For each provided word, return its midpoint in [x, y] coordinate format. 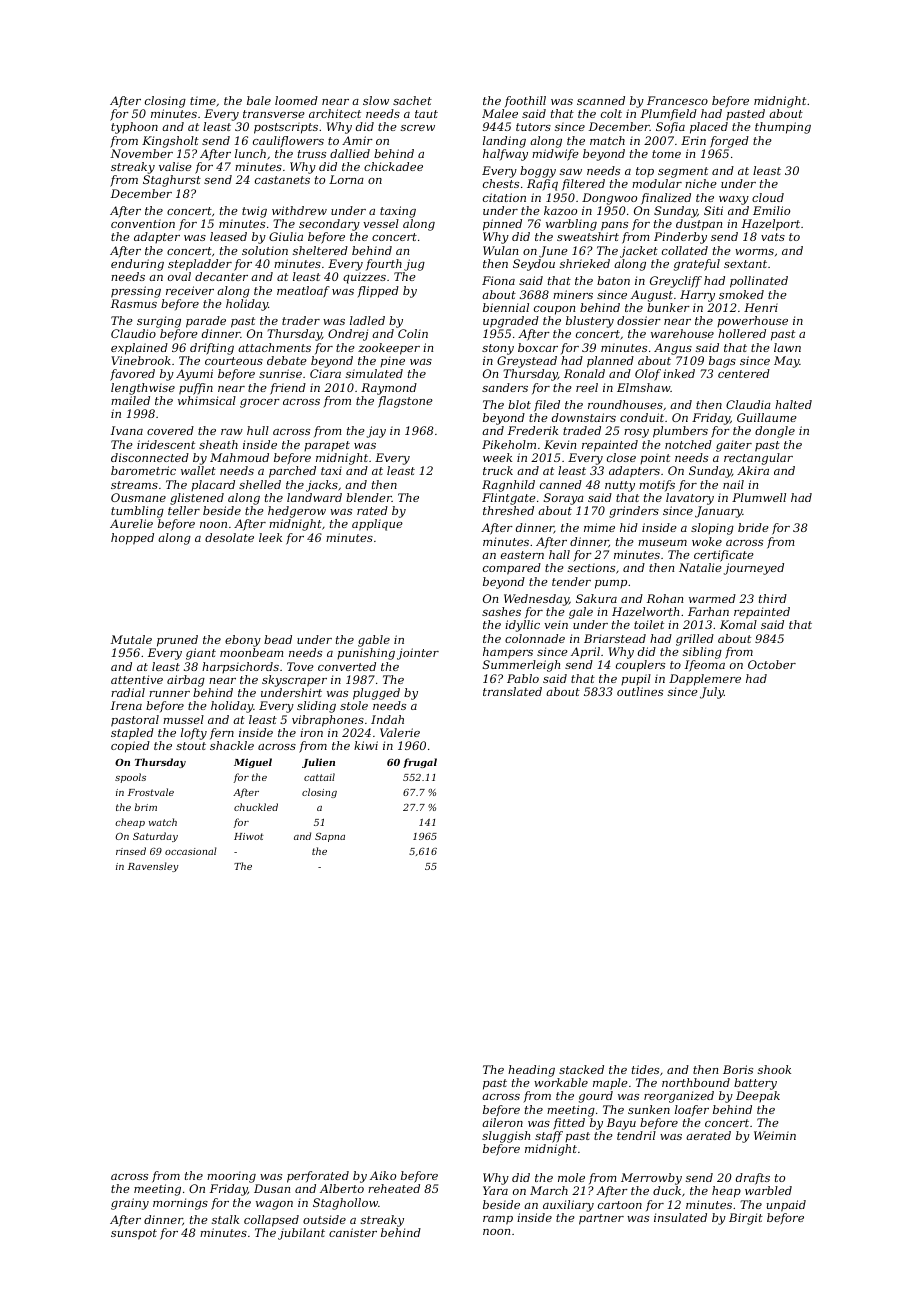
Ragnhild [508, 486]
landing [504, 142]
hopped [132, 539]
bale [259, 100]
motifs [657, 485]
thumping [783, 128]
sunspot [134, 1234]
